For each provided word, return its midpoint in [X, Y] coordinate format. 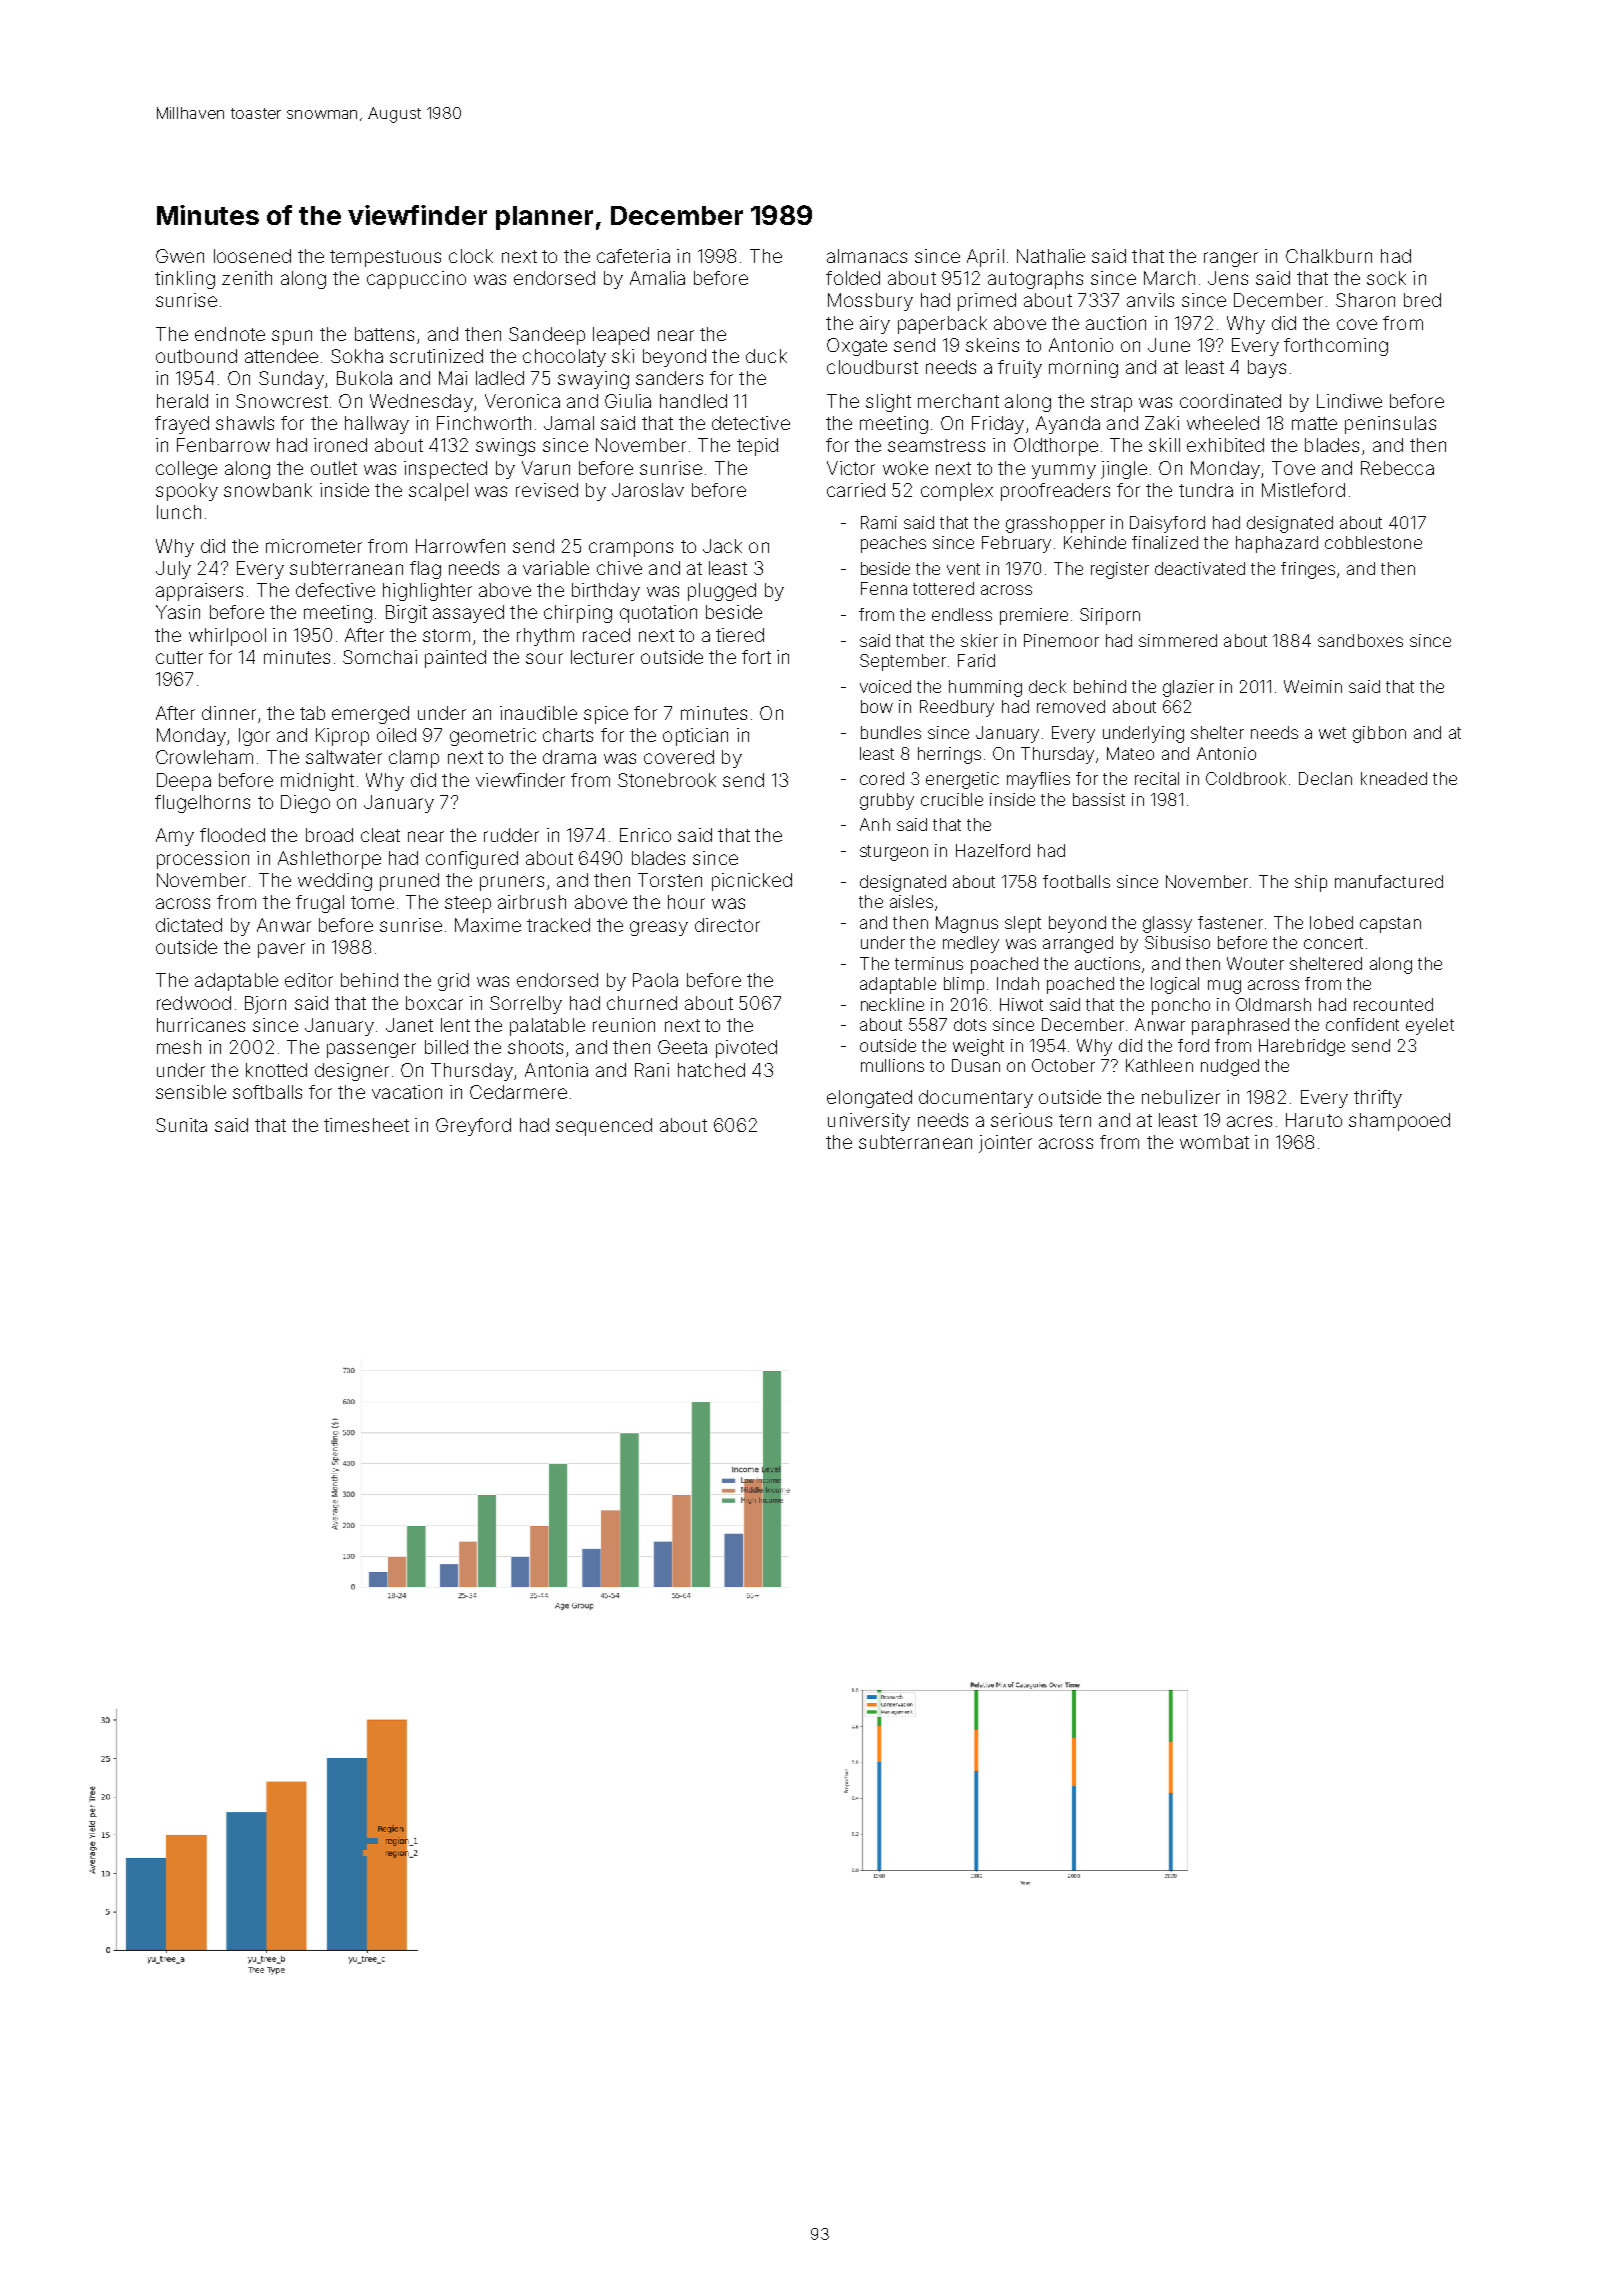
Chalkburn [1329, 256]
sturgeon [894, 853]
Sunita [181, 1125]
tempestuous [385, 258]
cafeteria [633, 256]
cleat [380, 835]
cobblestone [1373, 542]
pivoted [746, 1049]
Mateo [1130, 753]
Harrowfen [460, 546]
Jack [722, 546]
